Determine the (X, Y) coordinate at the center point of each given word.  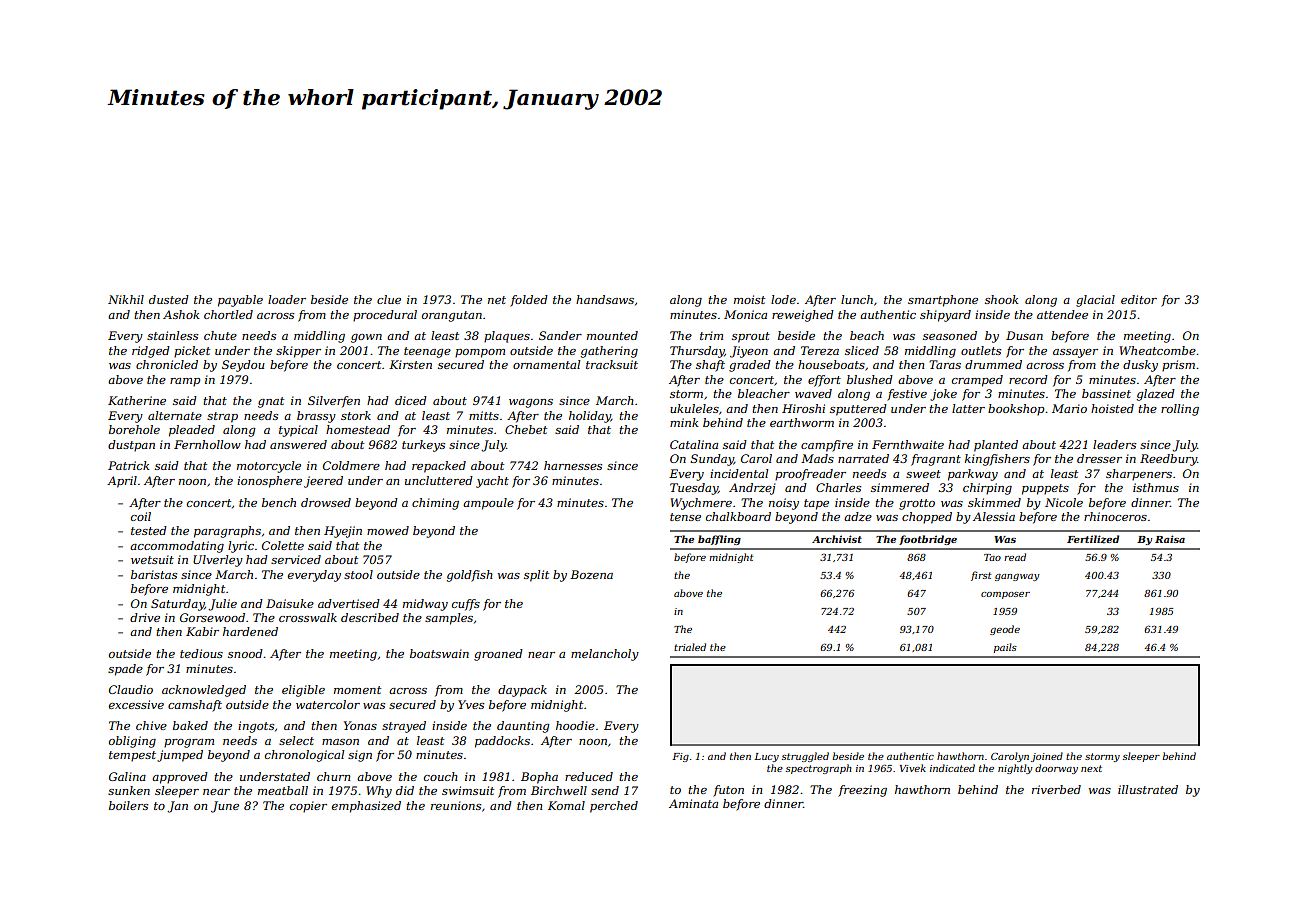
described (370, 617)
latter (968, 408)
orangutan (452, 316)
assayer (1075, 353)
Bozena (591, 574)
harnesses (573, 465)
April (122, 482)
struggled (805, 757)
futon (728, 791)
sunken (129, 790)
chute (220, 335)
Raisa (1170, 539)
